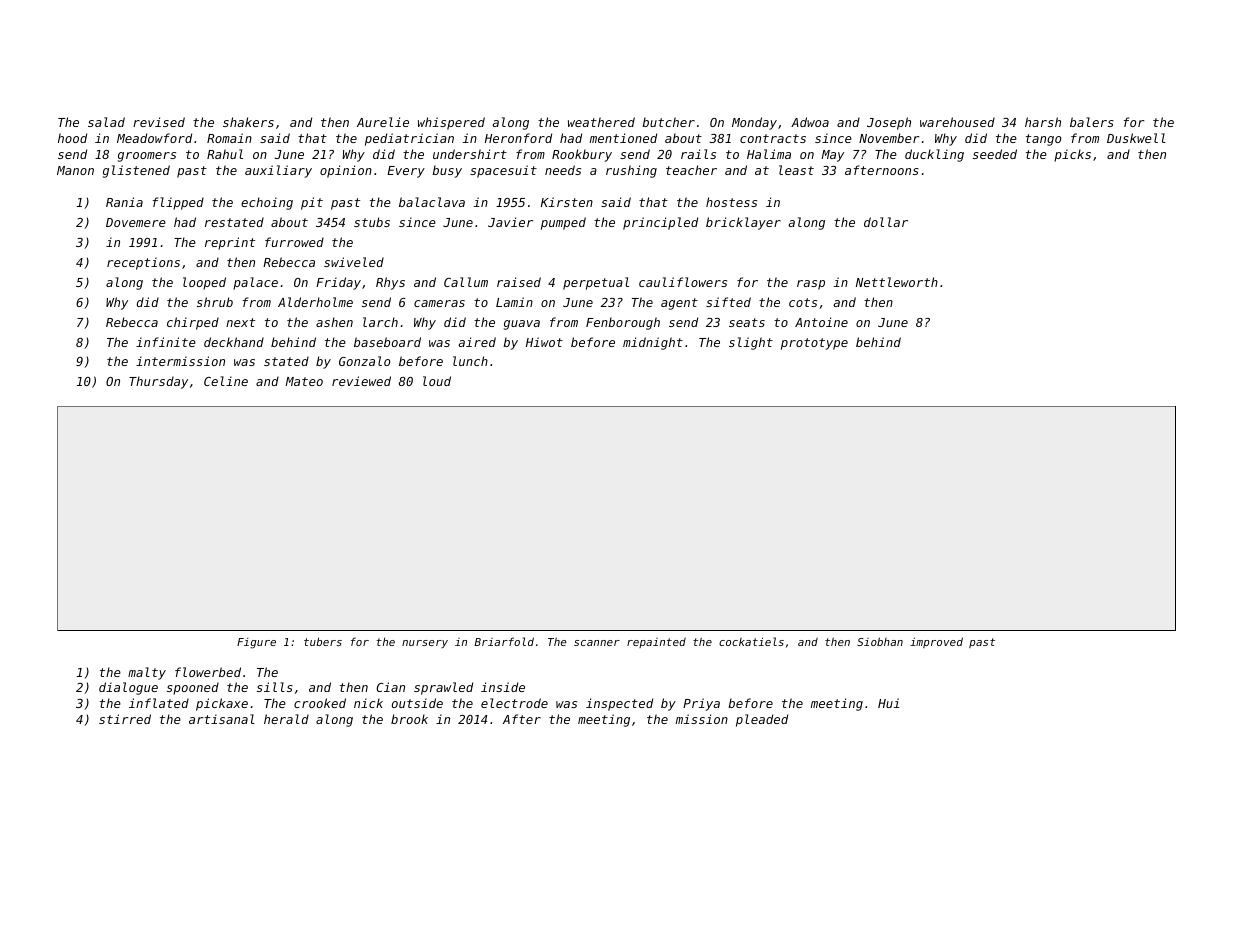 Image resolution: width=1233 pixels, height=952 pixels. Describe the element at coordinates (304, 381) in the document. I see `Mateo` at that location.
